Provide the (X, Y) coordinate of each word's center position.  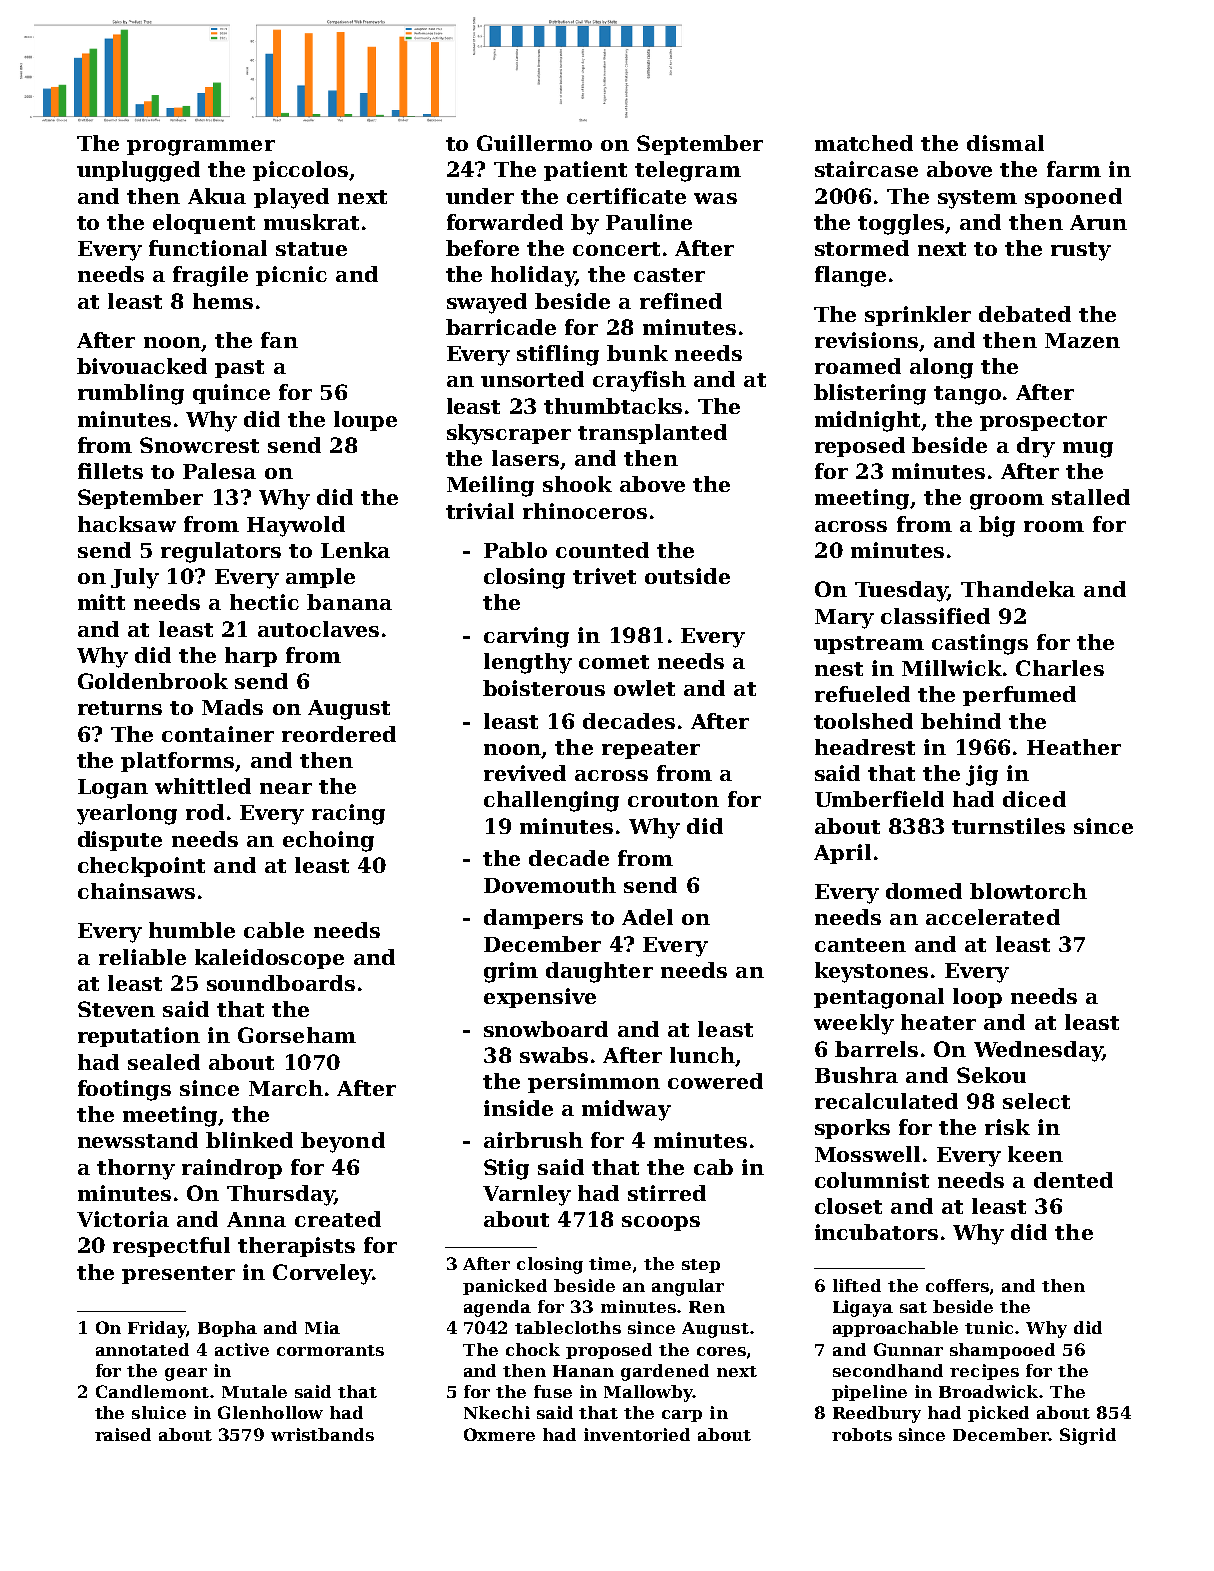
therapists (296, 1247)
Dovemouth (550, 885)
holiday (533, 276)
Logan (113, 789)
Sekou (991, 1075)
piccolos (300, 171)
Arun (1098, 222)
